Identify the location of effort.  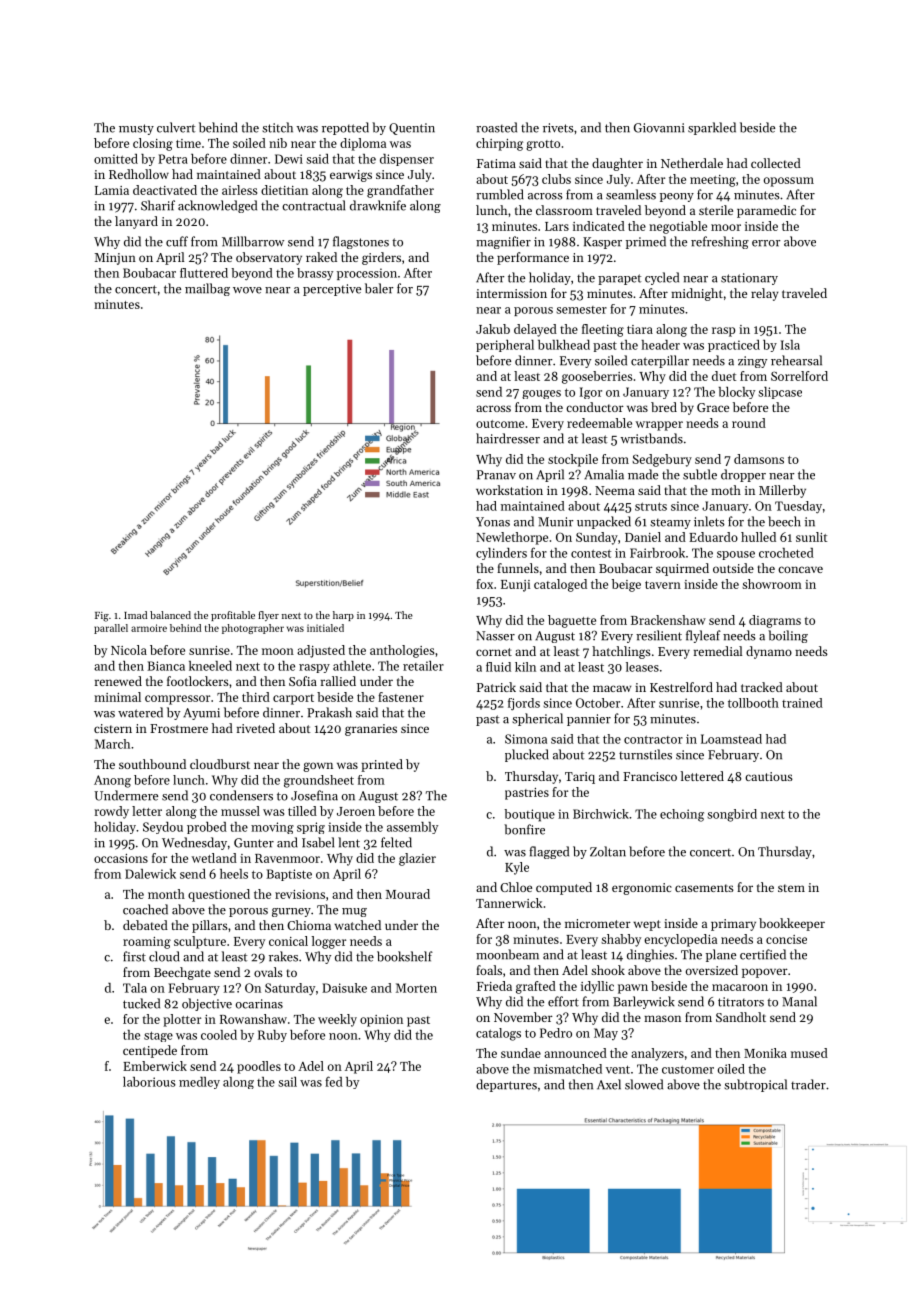
(563, 1001).
